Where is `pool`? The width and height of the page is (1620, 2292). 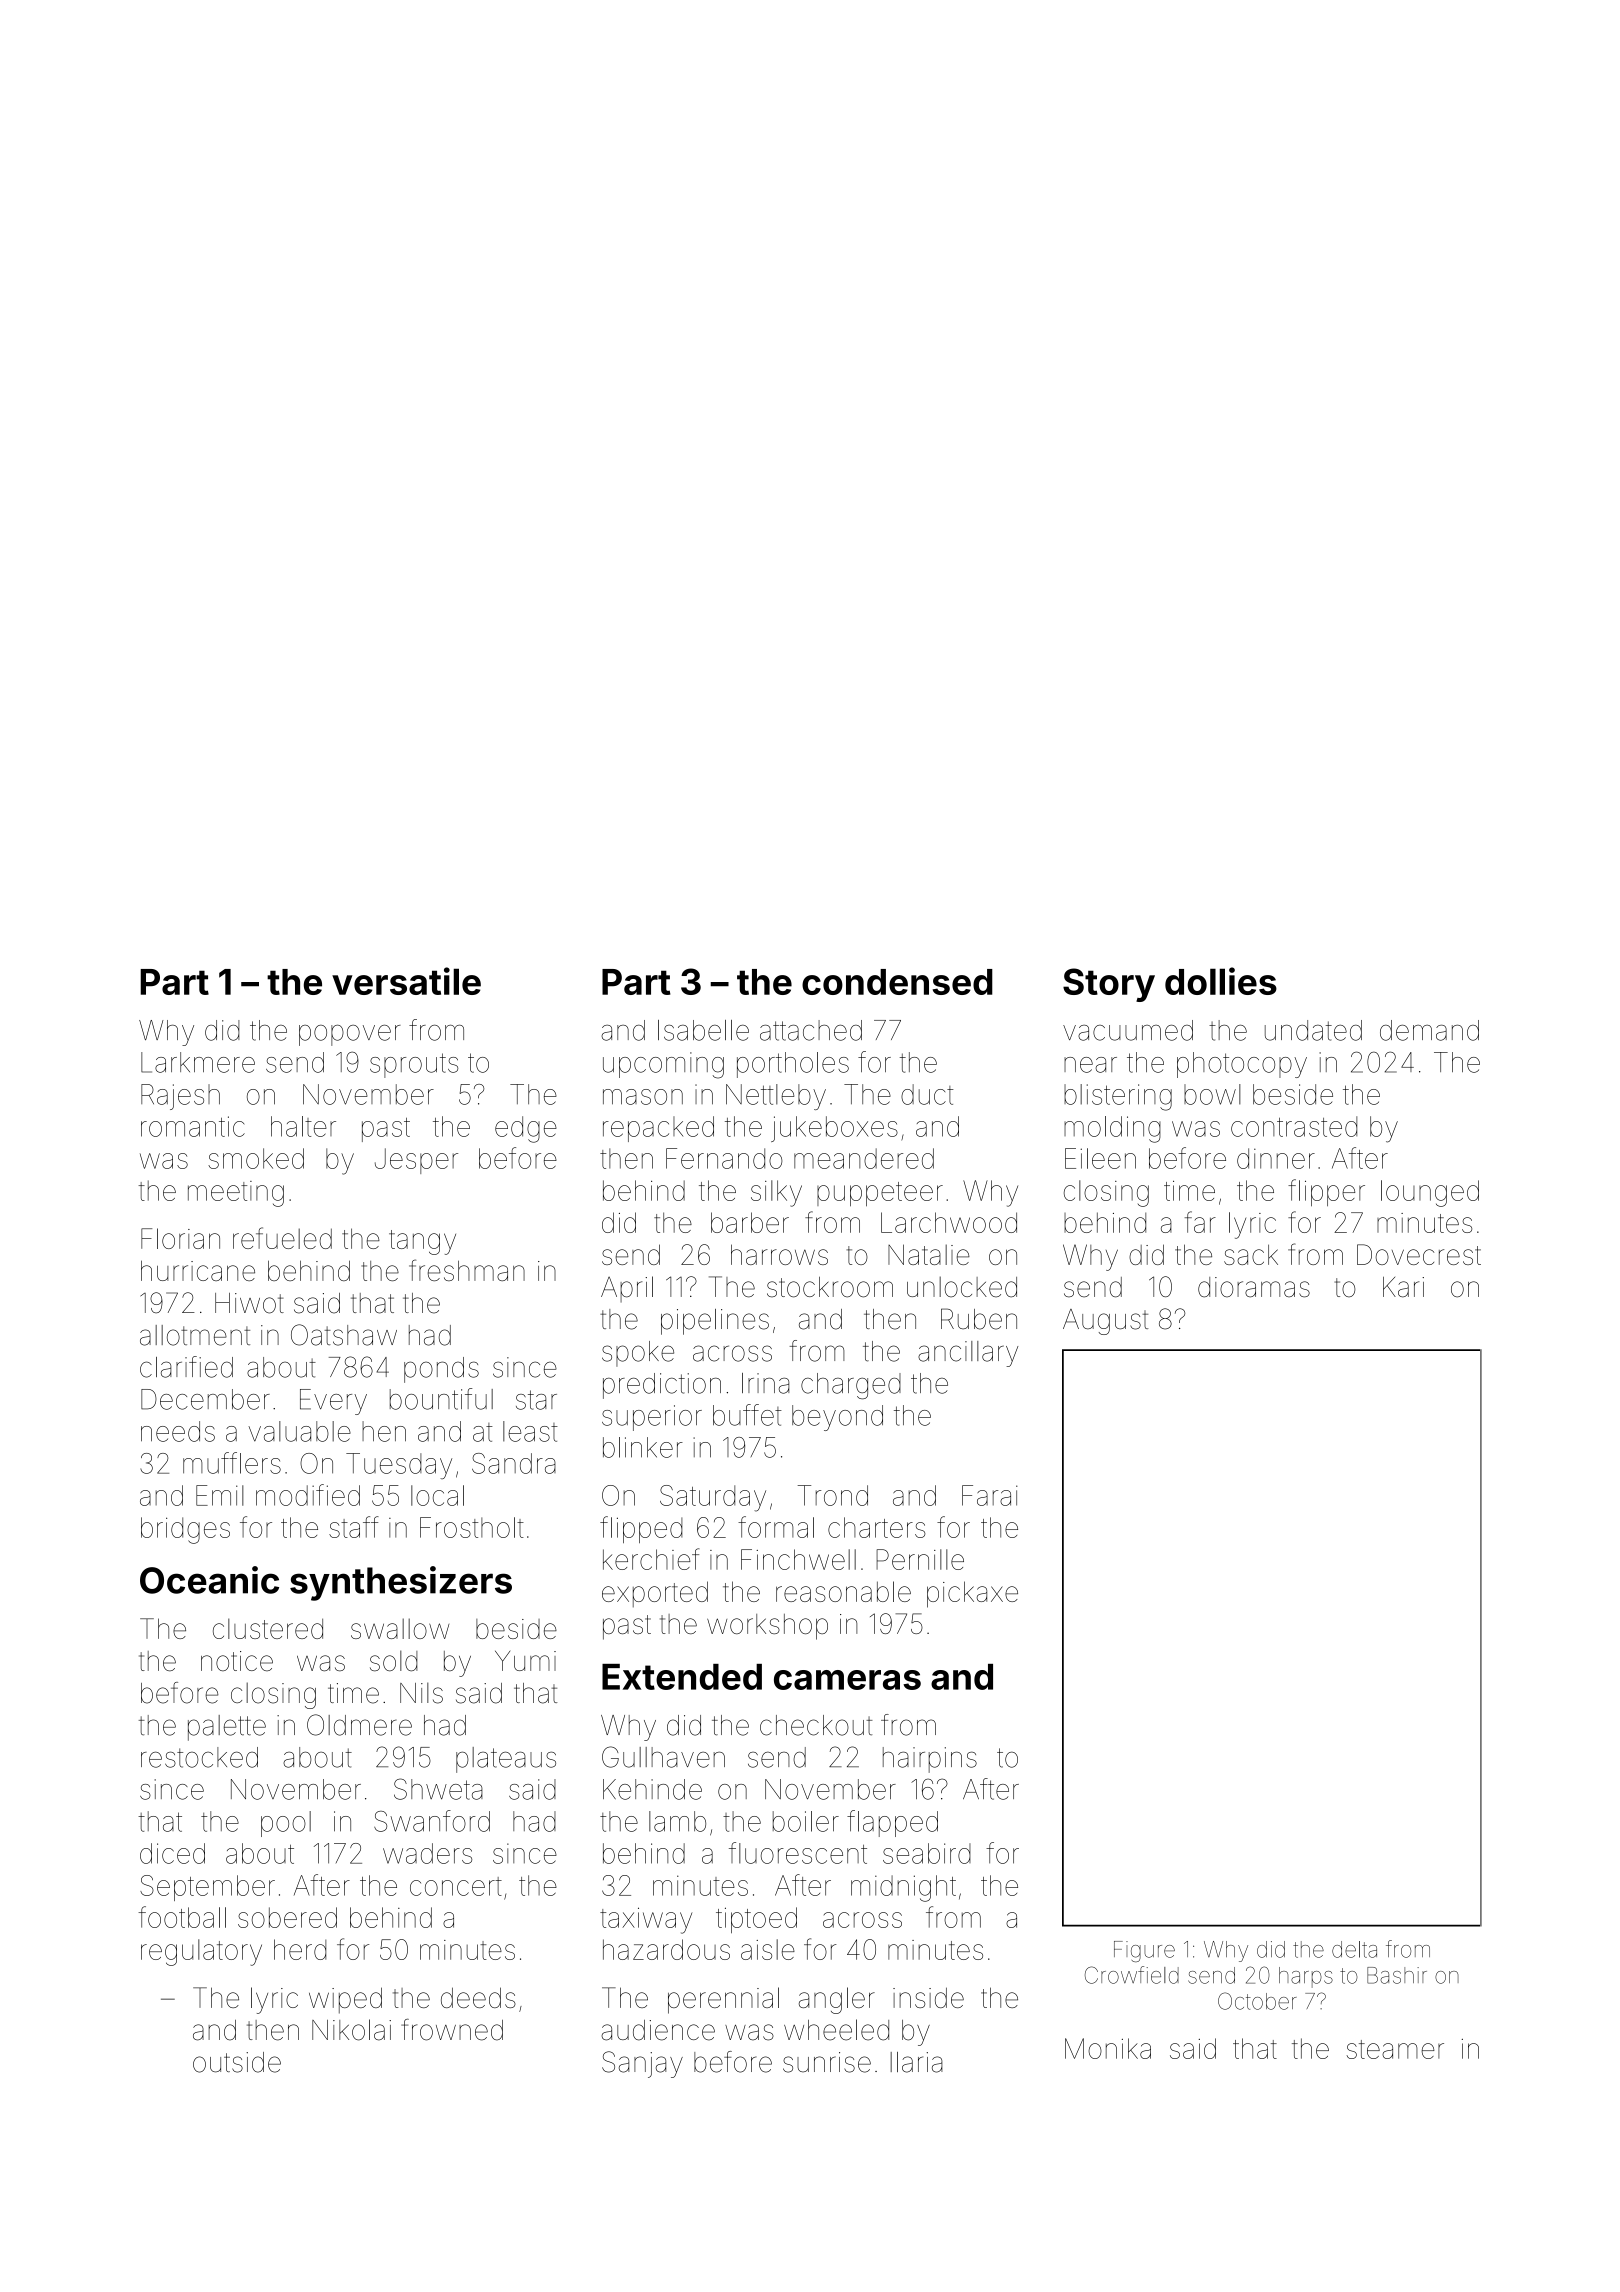 pool is located at coordinates (286, 1824).
